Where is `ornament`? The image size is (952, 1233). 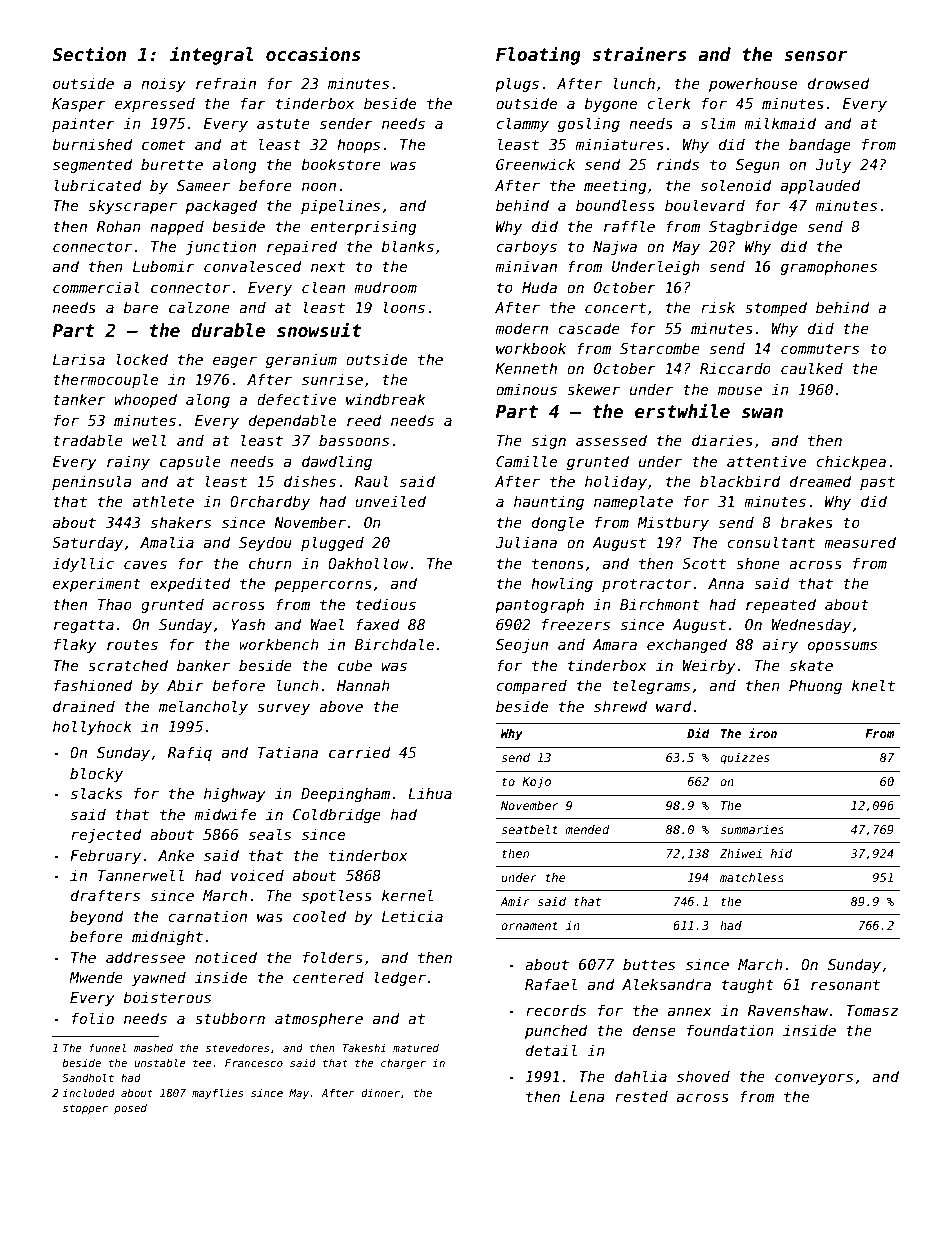
ornament is located at coordinates (529, 925).
